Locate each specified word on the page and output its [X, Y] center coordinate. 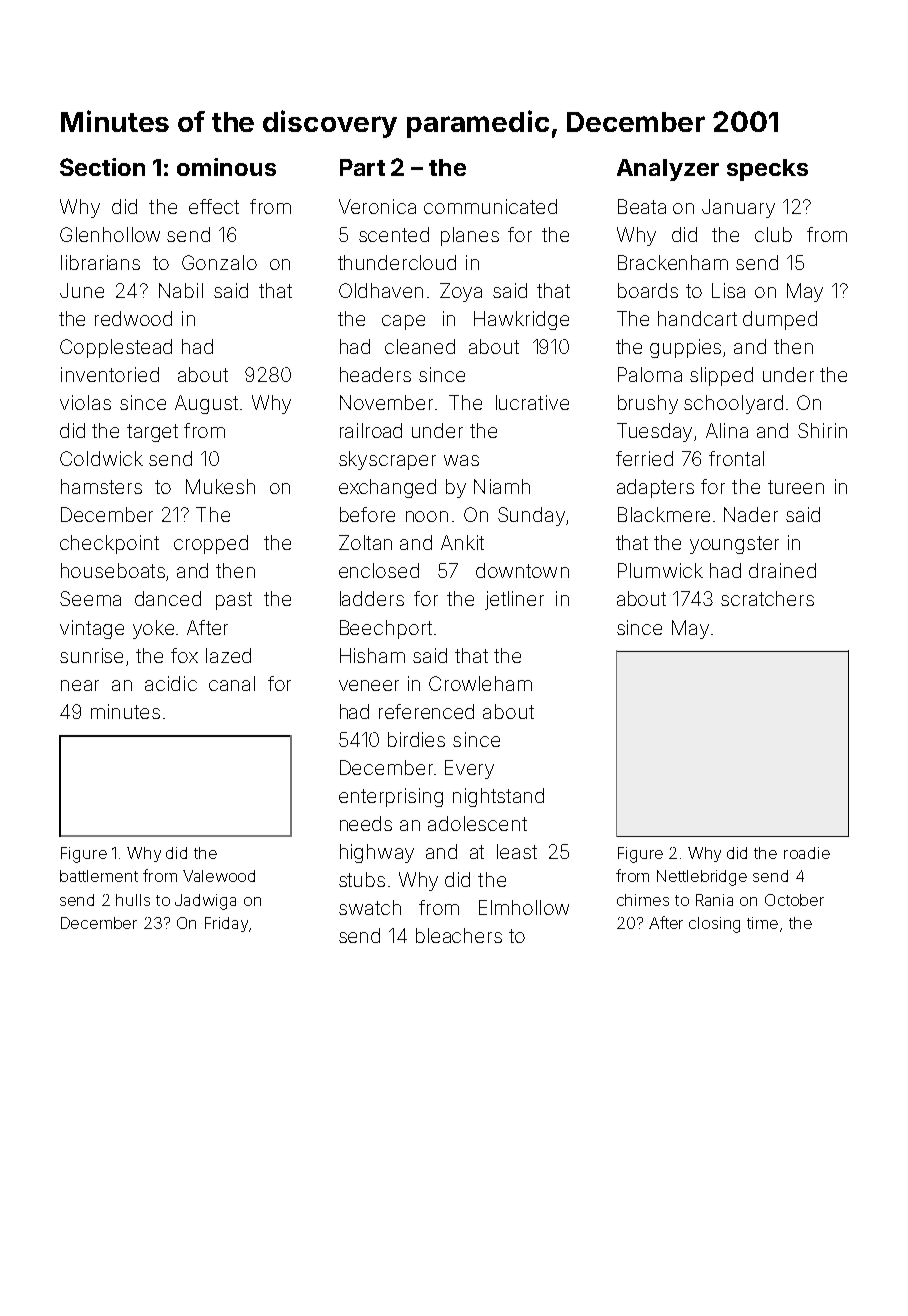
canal [232, 683]
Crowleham [480, 683]
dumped [780, 320]
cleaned [420, 346]
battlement [99, 876]
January [738, 208]
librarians [100, 262]
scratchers [767, 598]
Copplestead [116, 348]
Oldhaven [381, 290]
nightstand [498, 797]
